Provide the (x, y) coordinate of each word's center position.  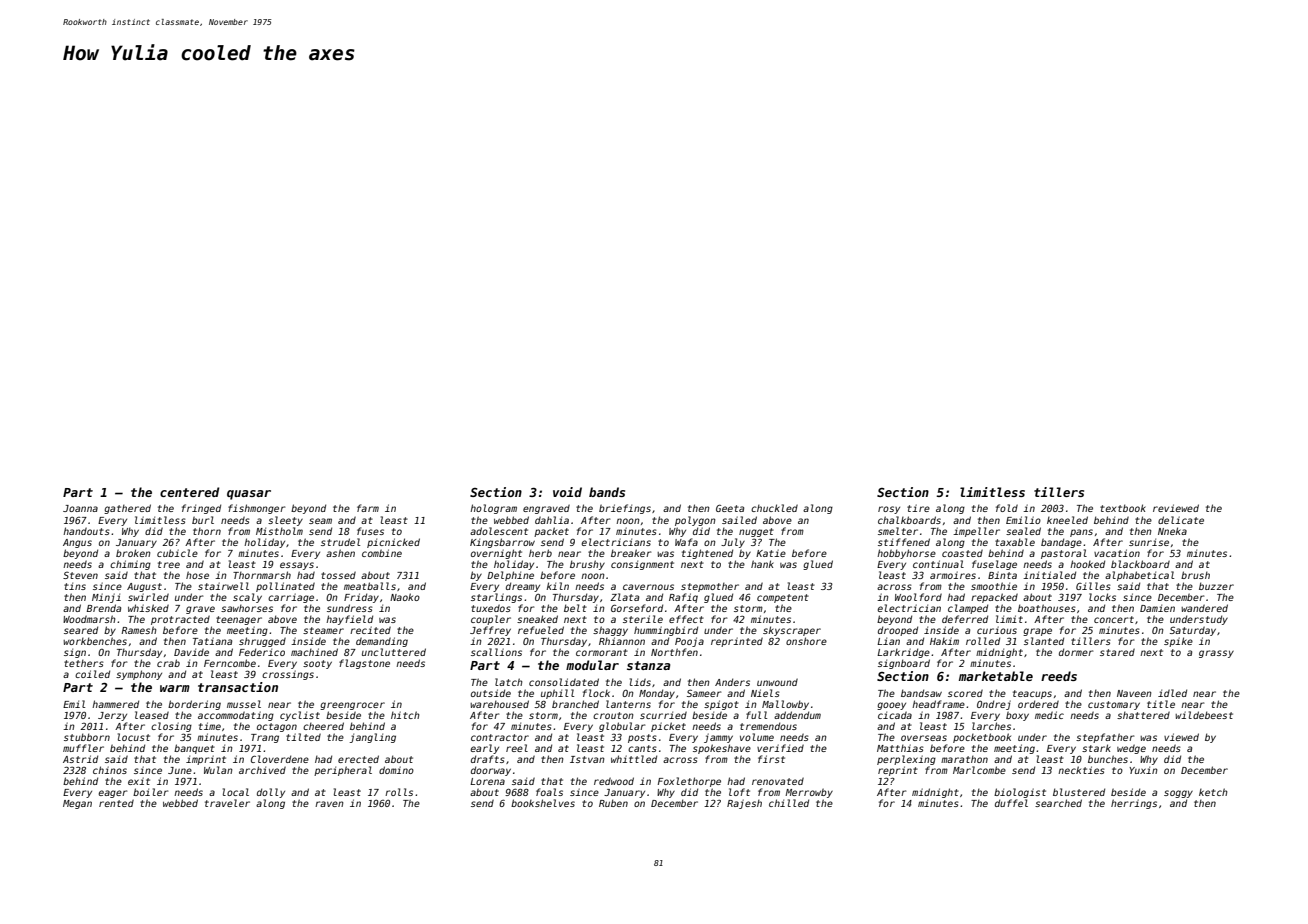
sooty (317, 664)
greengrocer (352, 706)
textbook (1123, 508)
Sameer (704, 693)
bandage (1061, 543)
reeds (1059, 676)
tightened (707, 554)
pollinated (285, 587)
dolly (271, 793)
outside (491, 693)
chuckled (774, 508)
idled (1172, 693)
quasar (249, 495)
